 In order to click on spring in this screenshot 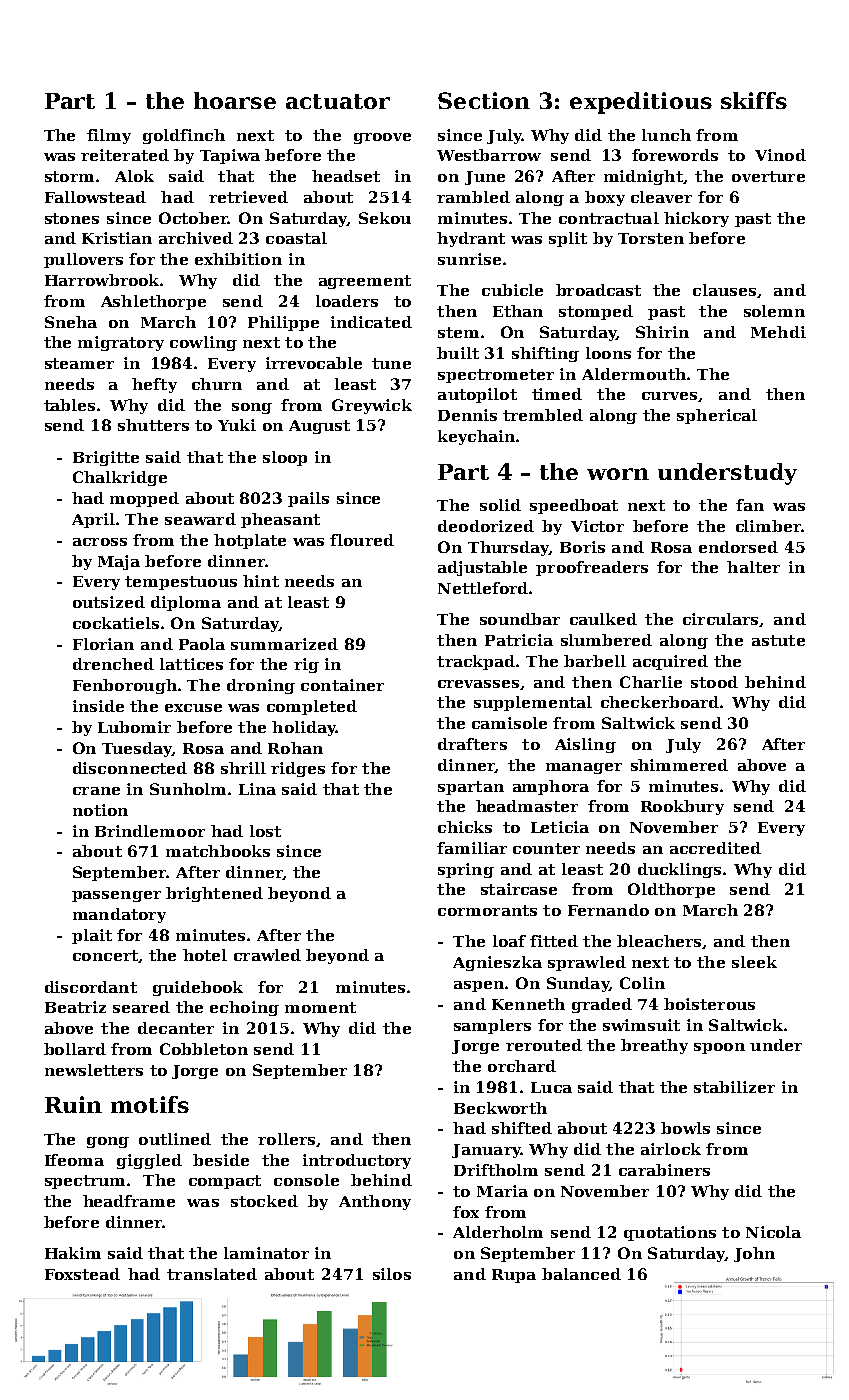, I will do `click(466, 870)`.
